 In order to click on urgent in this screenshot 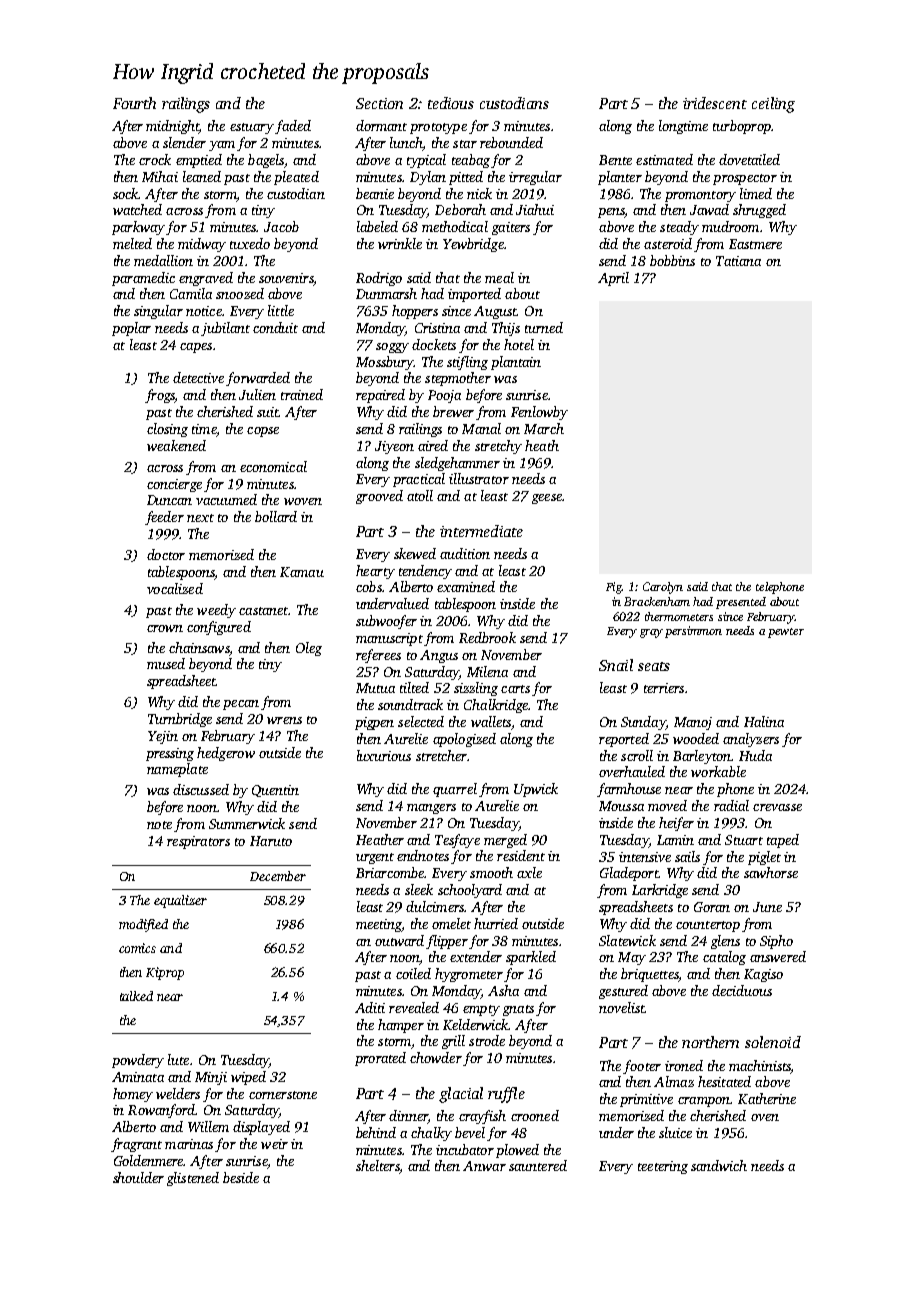, I will do `click(375, 858)`.
